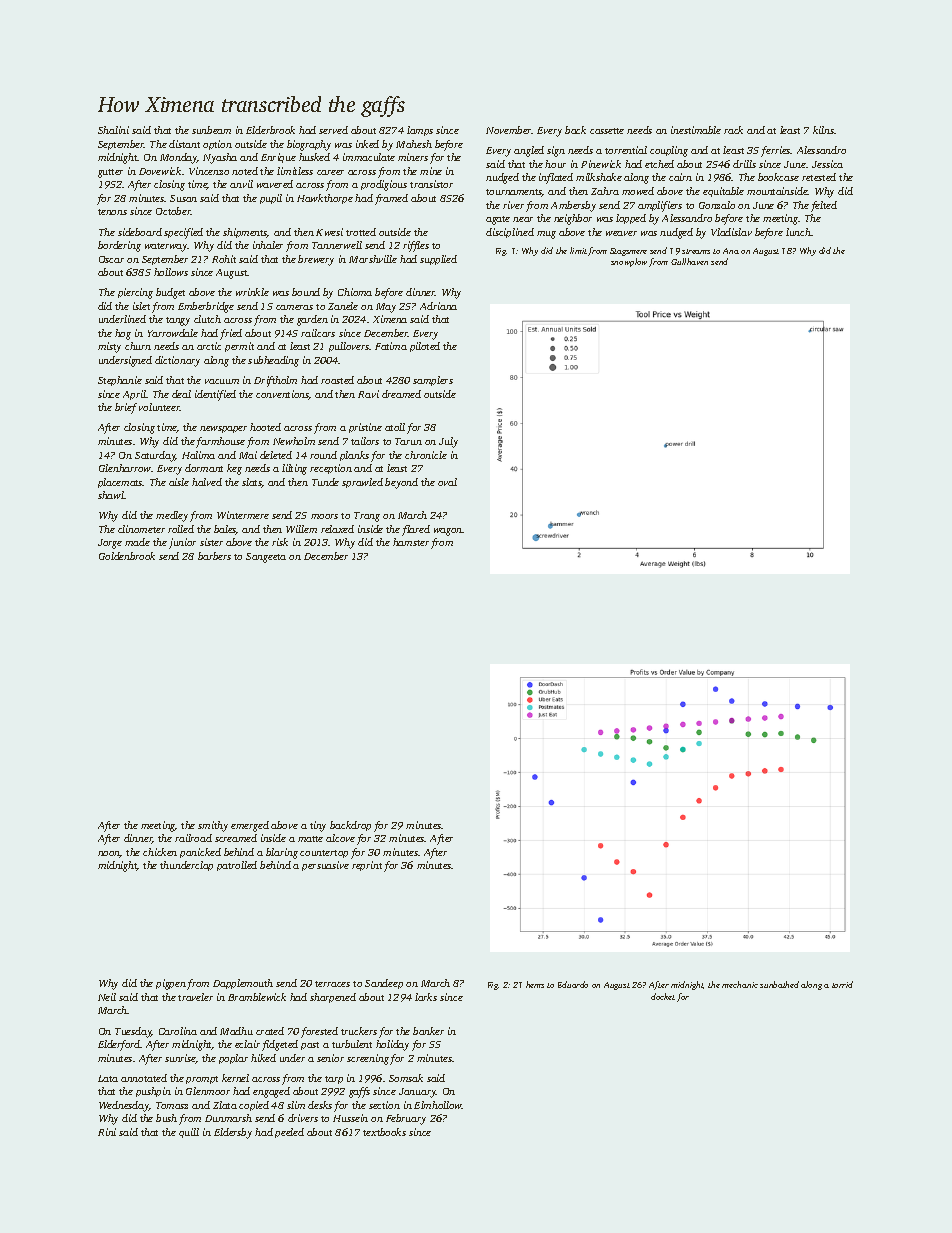 Image resolution: width=952 pixels, height=1233 pixels. Describe the element at coordinates (842, 984) in the screenshot. I see `torrid` at that location.
